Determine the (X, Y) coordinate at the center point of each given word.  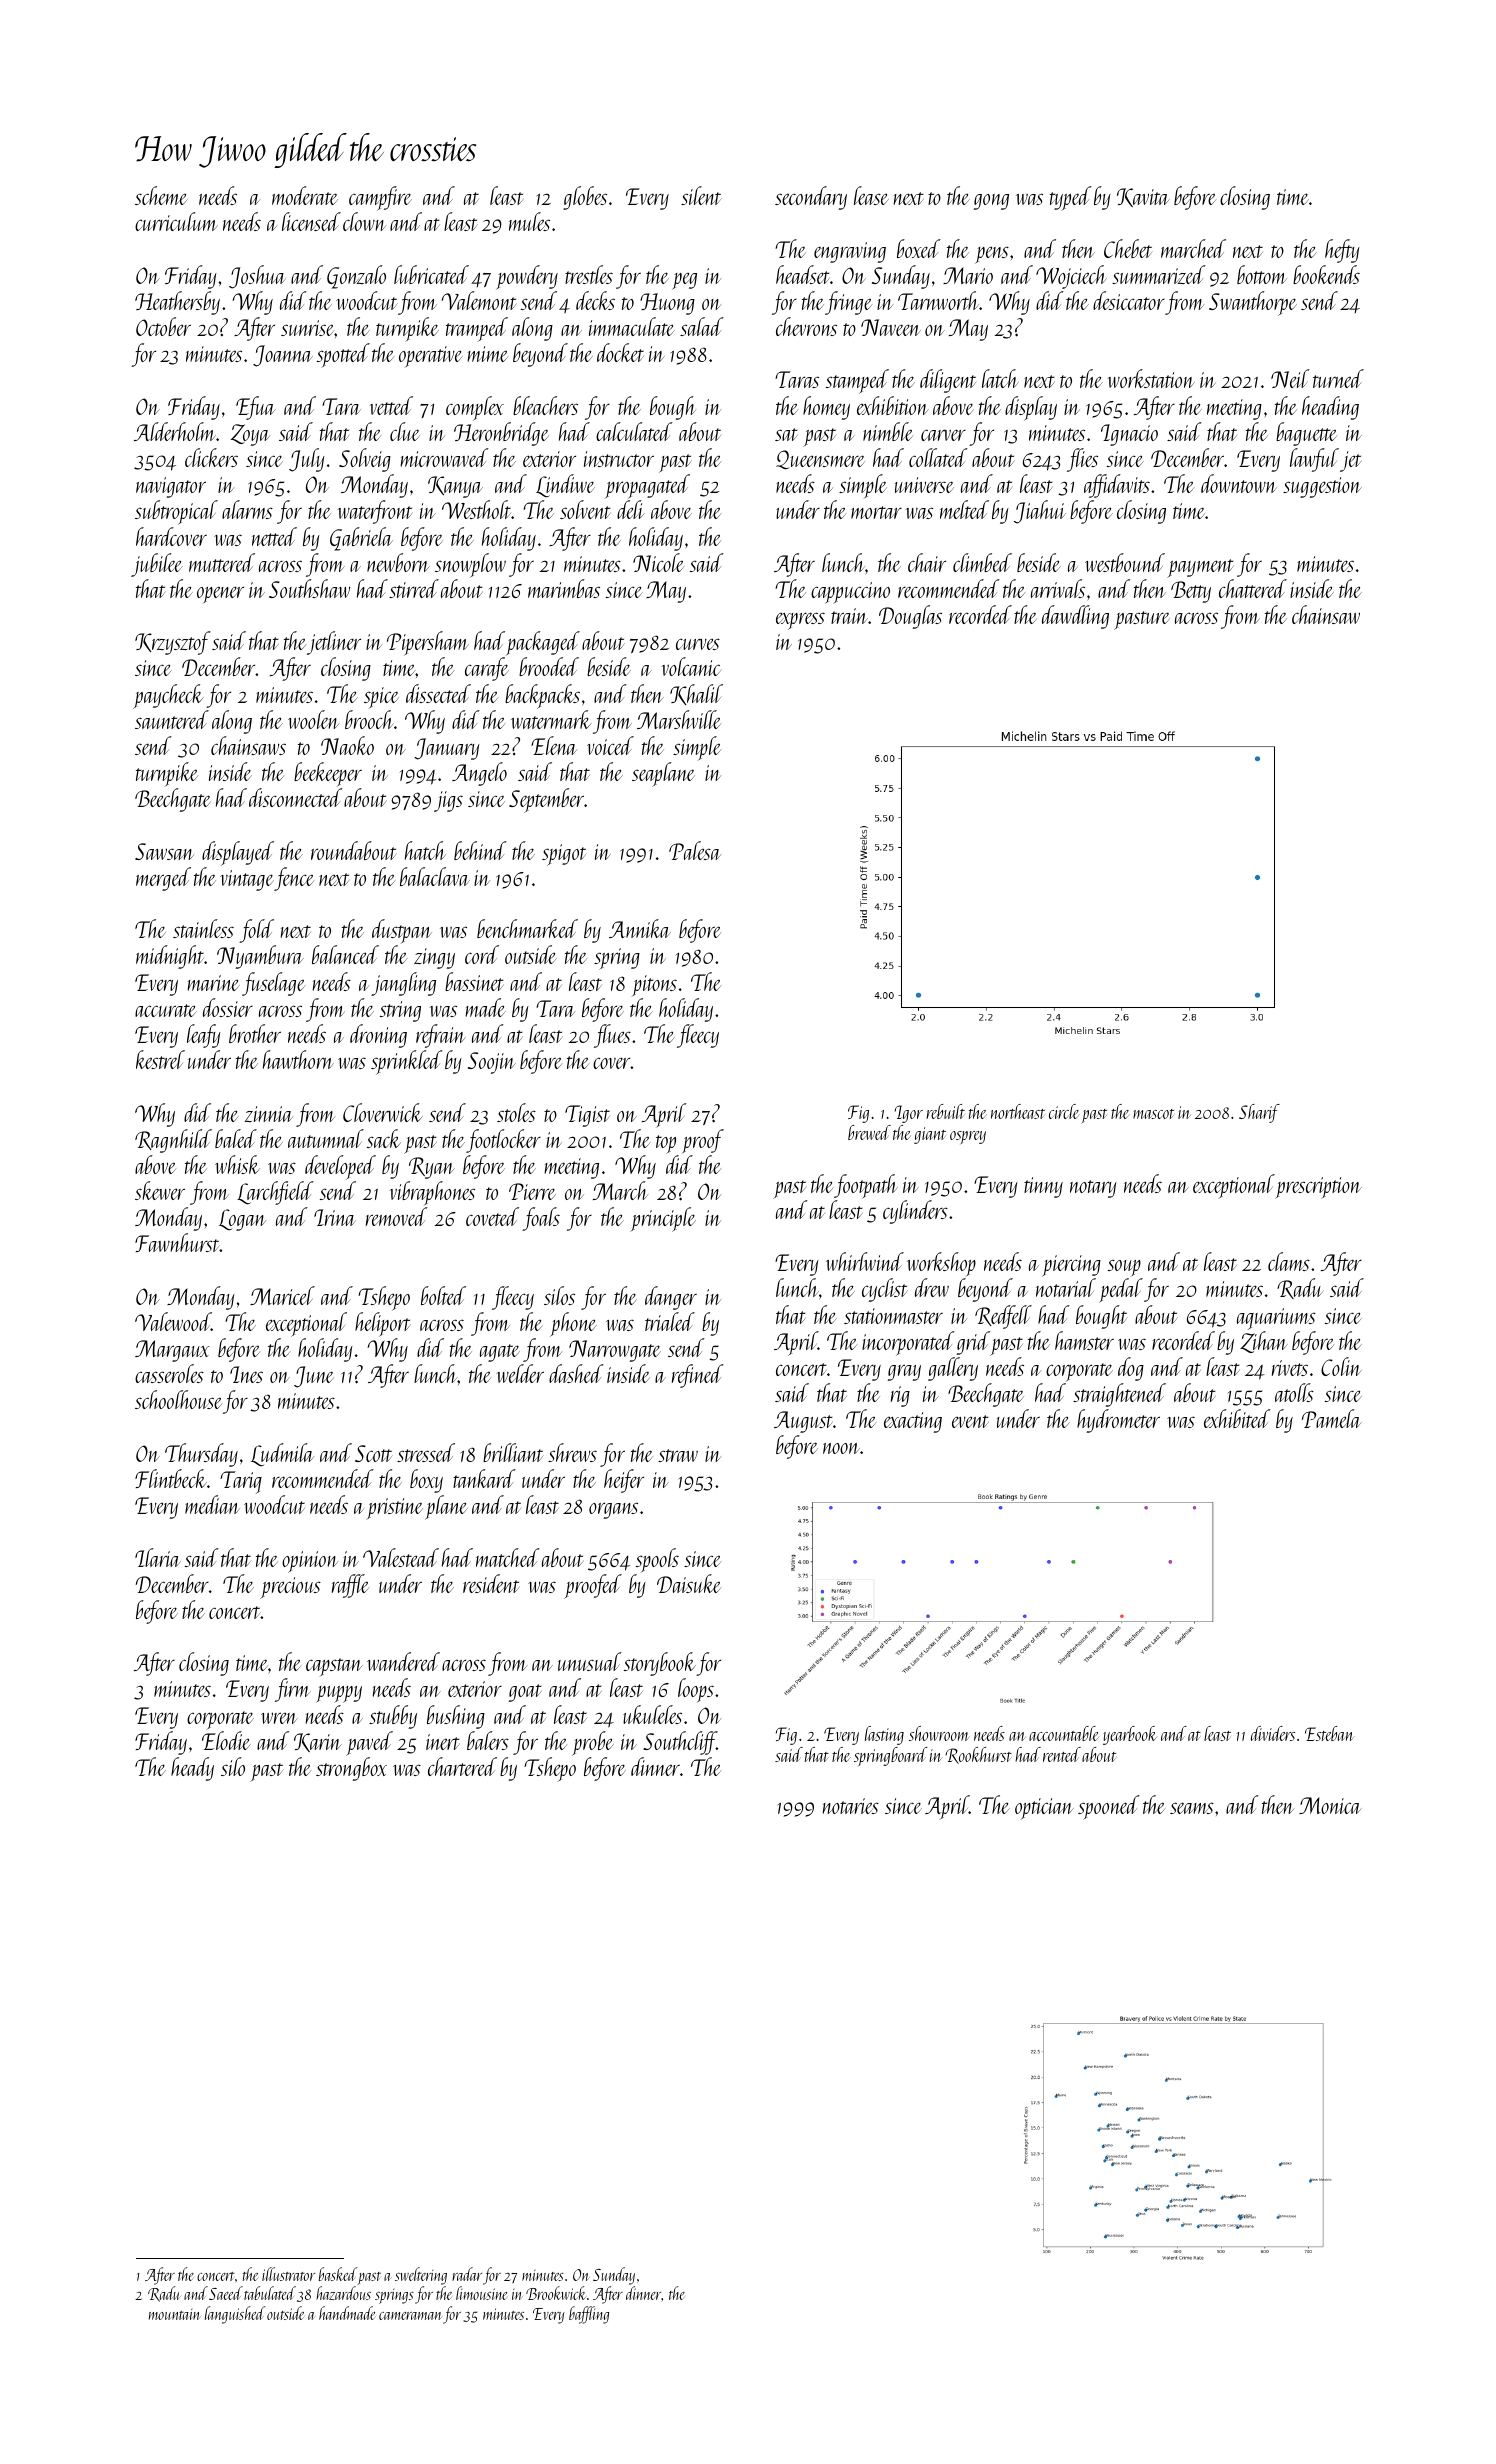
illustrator (288, 2274)
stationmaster (893, 1316)
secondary (811, 198)
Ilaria (158, 1557)
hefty (1342, 251)
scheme (161, 195)
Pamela (1332, 1418)
